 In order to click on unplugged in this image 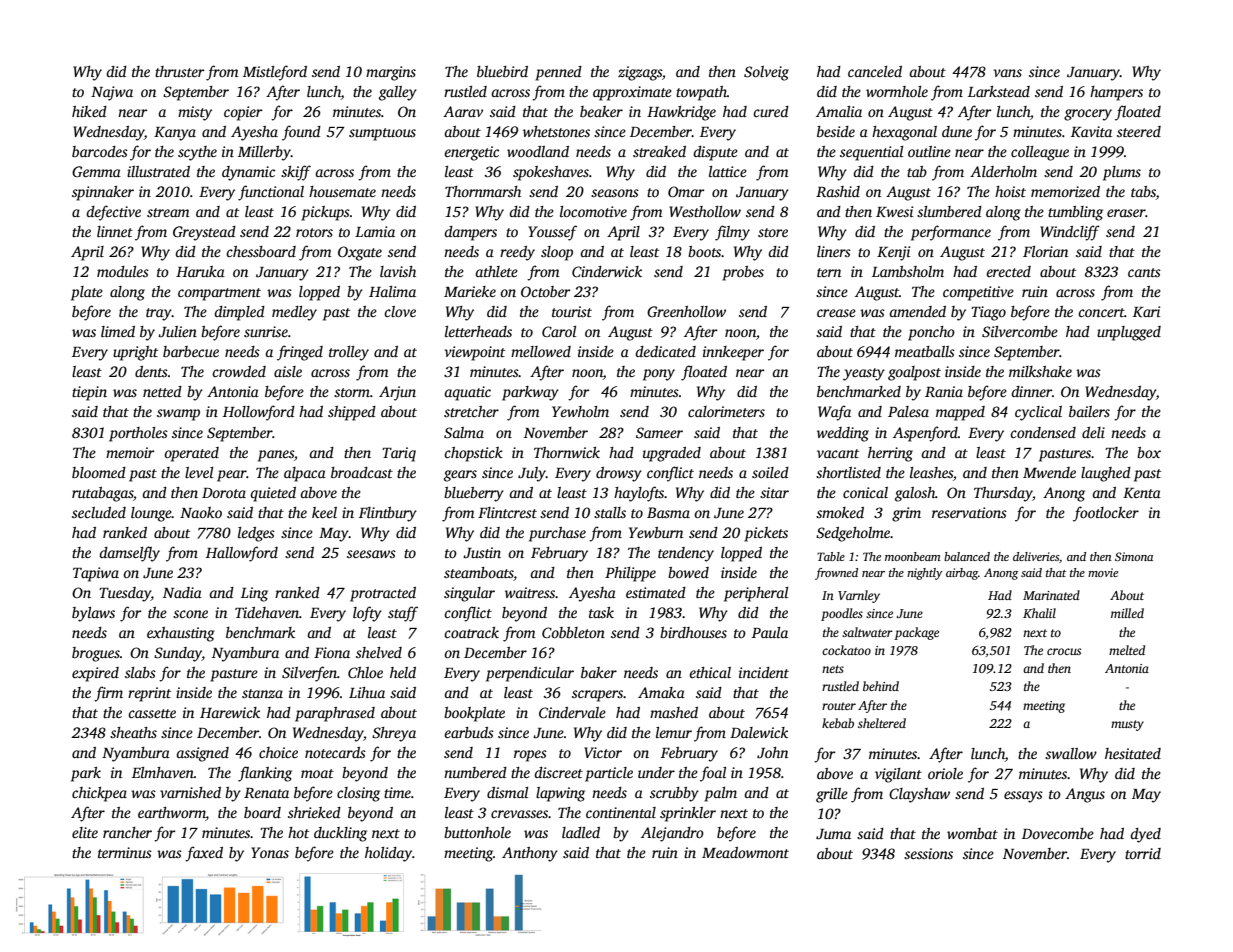, I will do `click(1129, 333)`.
